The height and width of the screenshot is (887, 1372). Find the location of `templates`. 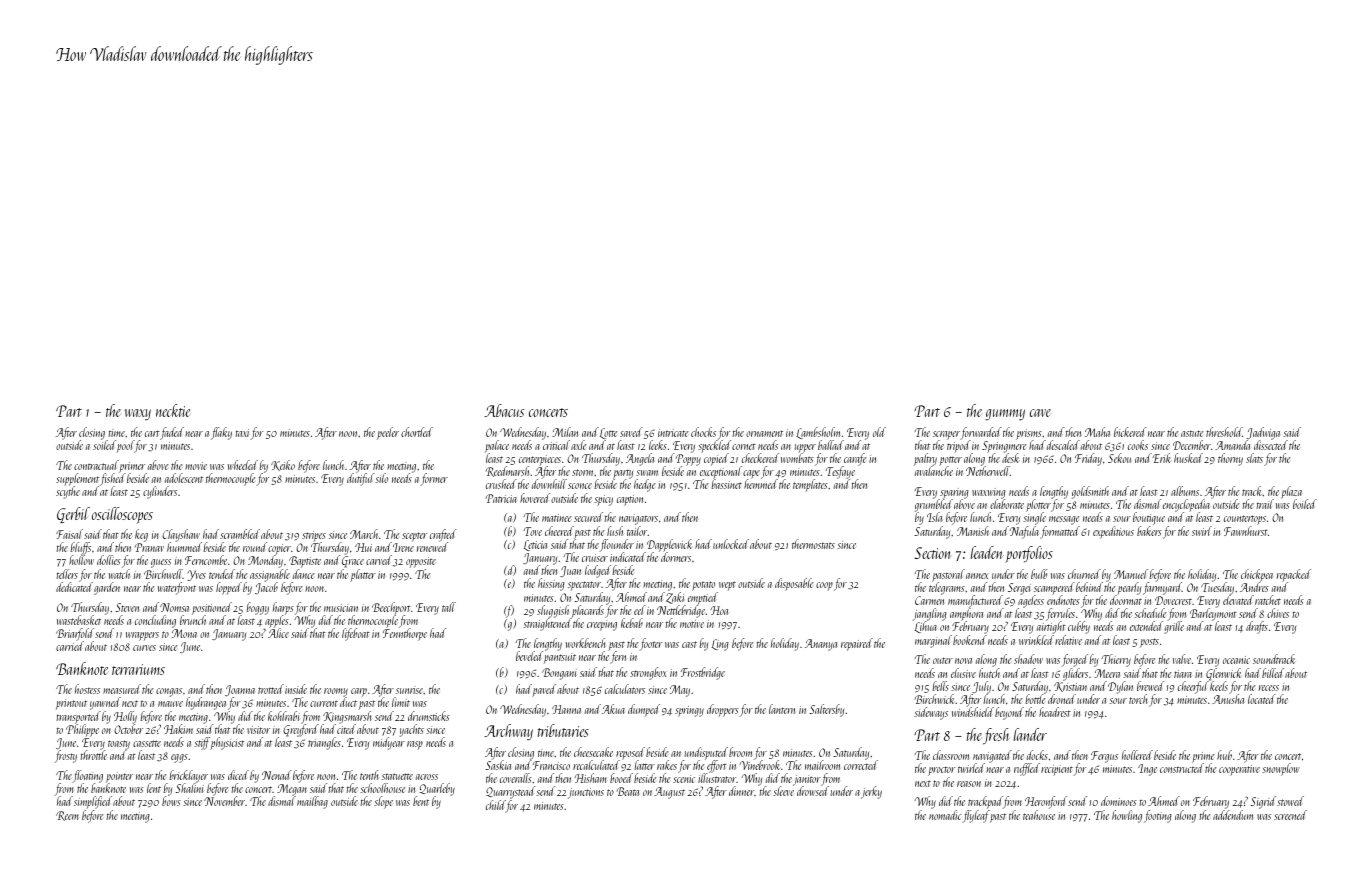

templates is located at coordinates (810, 485).
